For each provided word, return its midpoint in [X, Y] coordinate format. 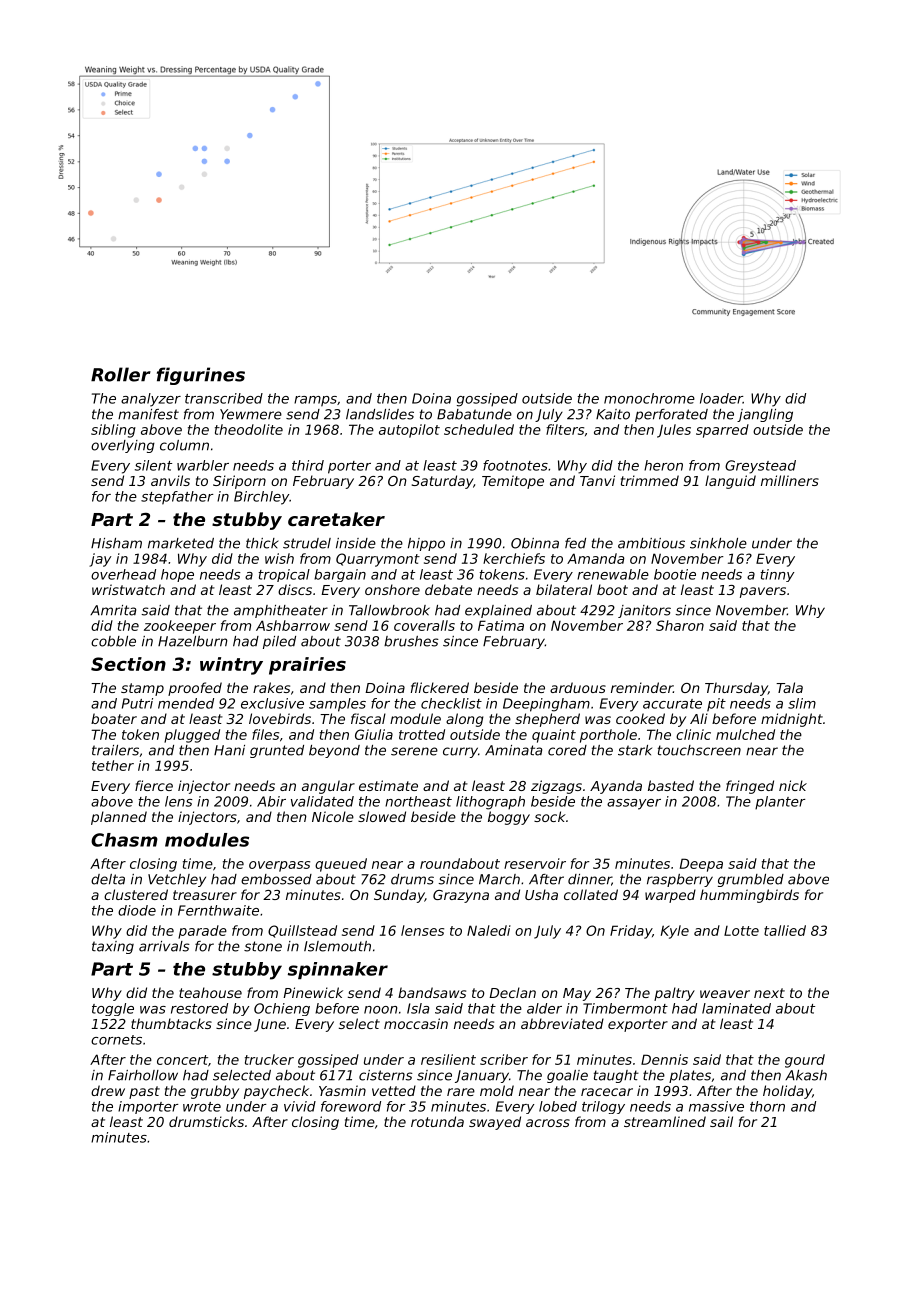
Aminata [513, 750]
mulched [745, 734]
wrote [202, 1107]
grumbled [751, 880]
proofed [195, 689]
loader [721, 398]
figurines [201, 376]
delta [108, 879]
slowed [382, 816]
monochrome [649, 398]
